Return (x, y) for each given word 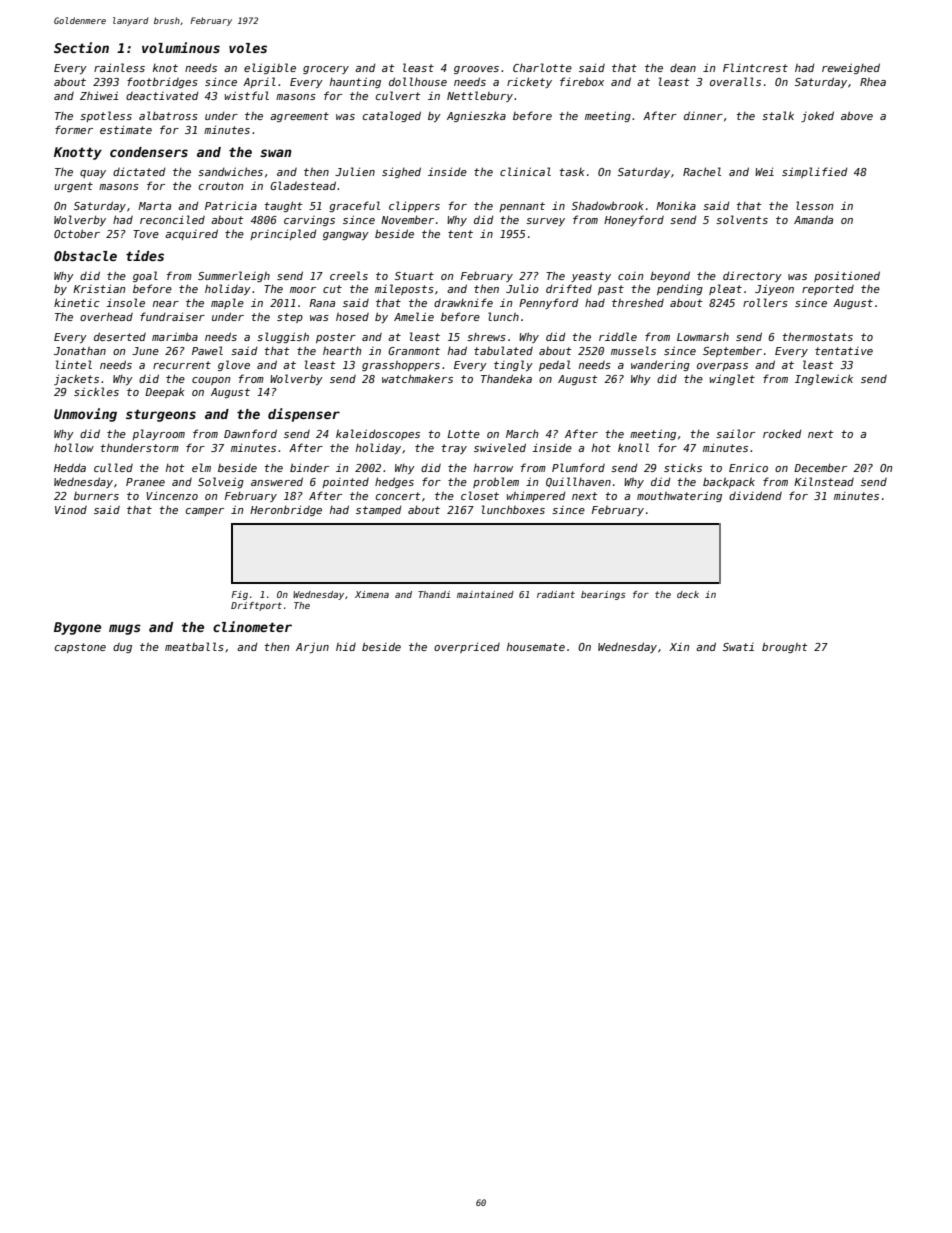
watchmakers (417, 378)
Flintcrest (755, 67)
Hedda (70, 468)
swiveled (500, 447)
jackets (76, 379)
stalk (778, 115)
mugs (125, 629)
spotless (106, 116)
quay (93, 174)
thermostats (817, 336)
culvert (398, 95)
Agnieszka (476, 116)
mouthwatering (679, 496)
